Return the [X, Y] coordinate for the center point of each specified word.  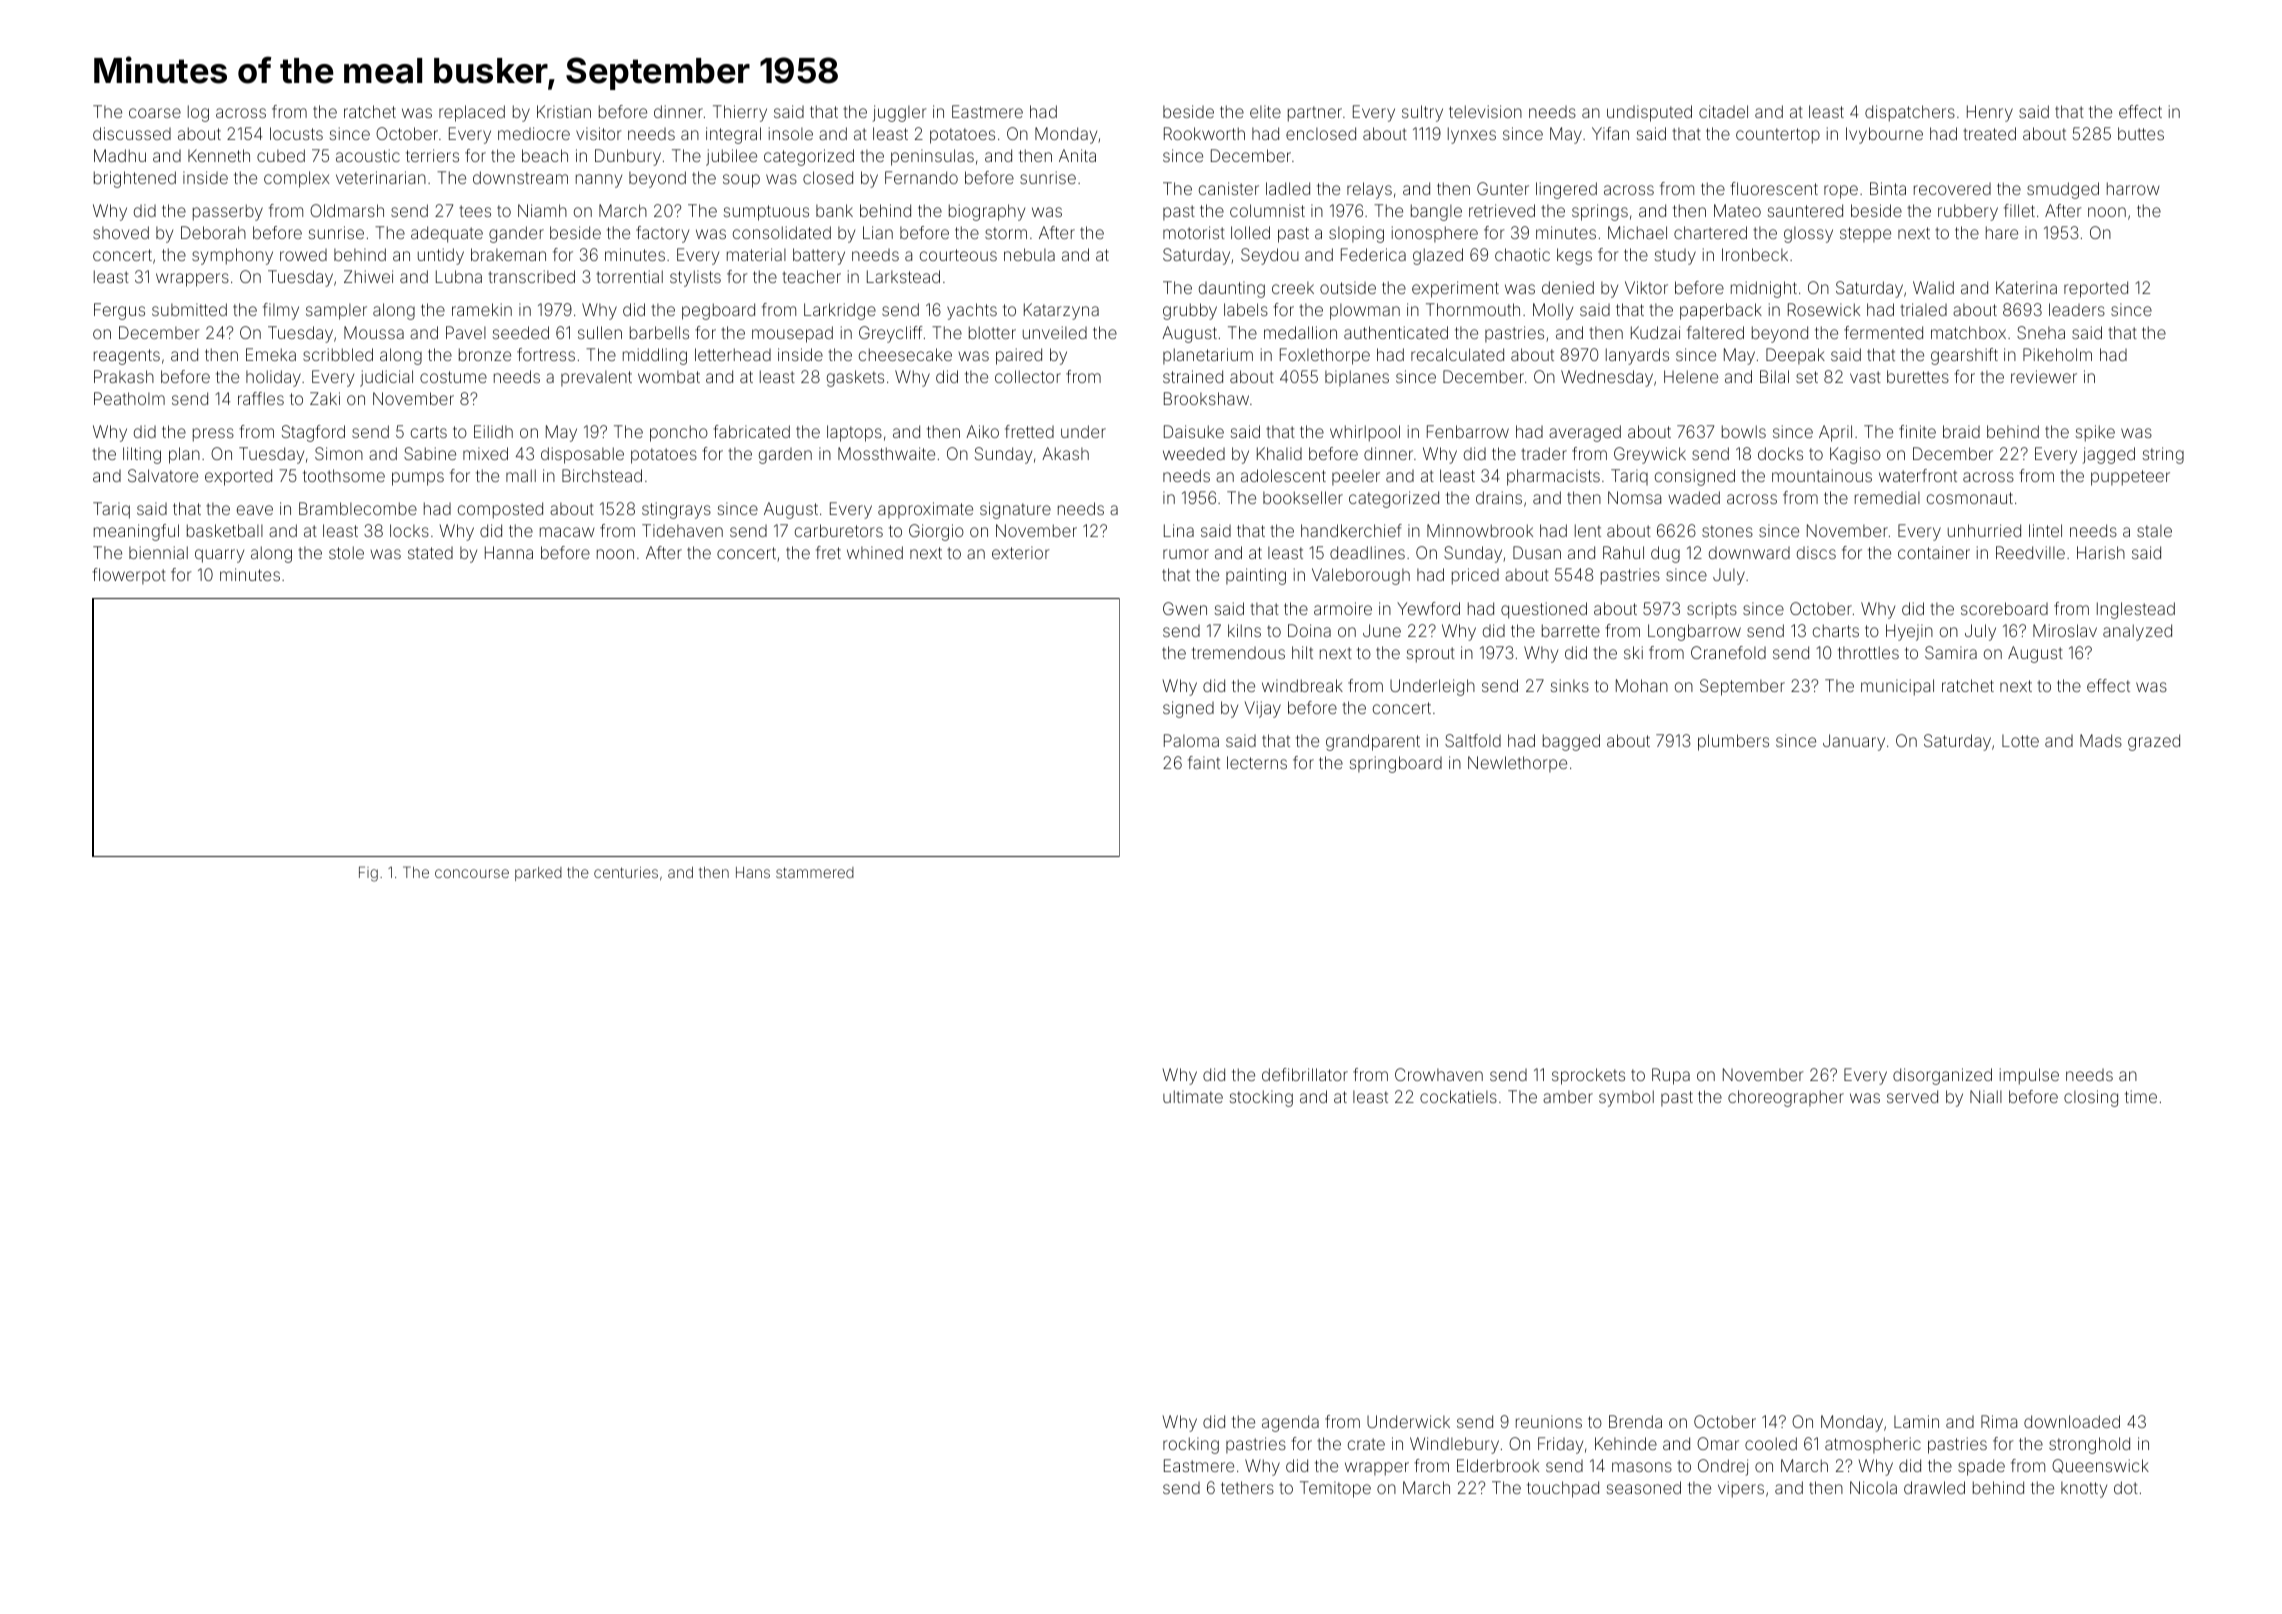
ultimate [1193, 1096]
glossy [1808, 234]
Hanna [509, 552]
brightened [135, 179]
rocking [1191, 1445]
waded [1694, 497]
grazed [2154, 742]
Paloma [1191, 740]
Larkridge [840, 311]
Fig [368, 874]
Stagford [313, 433]
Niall [1986, 1096]
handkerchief [1351, 530]
